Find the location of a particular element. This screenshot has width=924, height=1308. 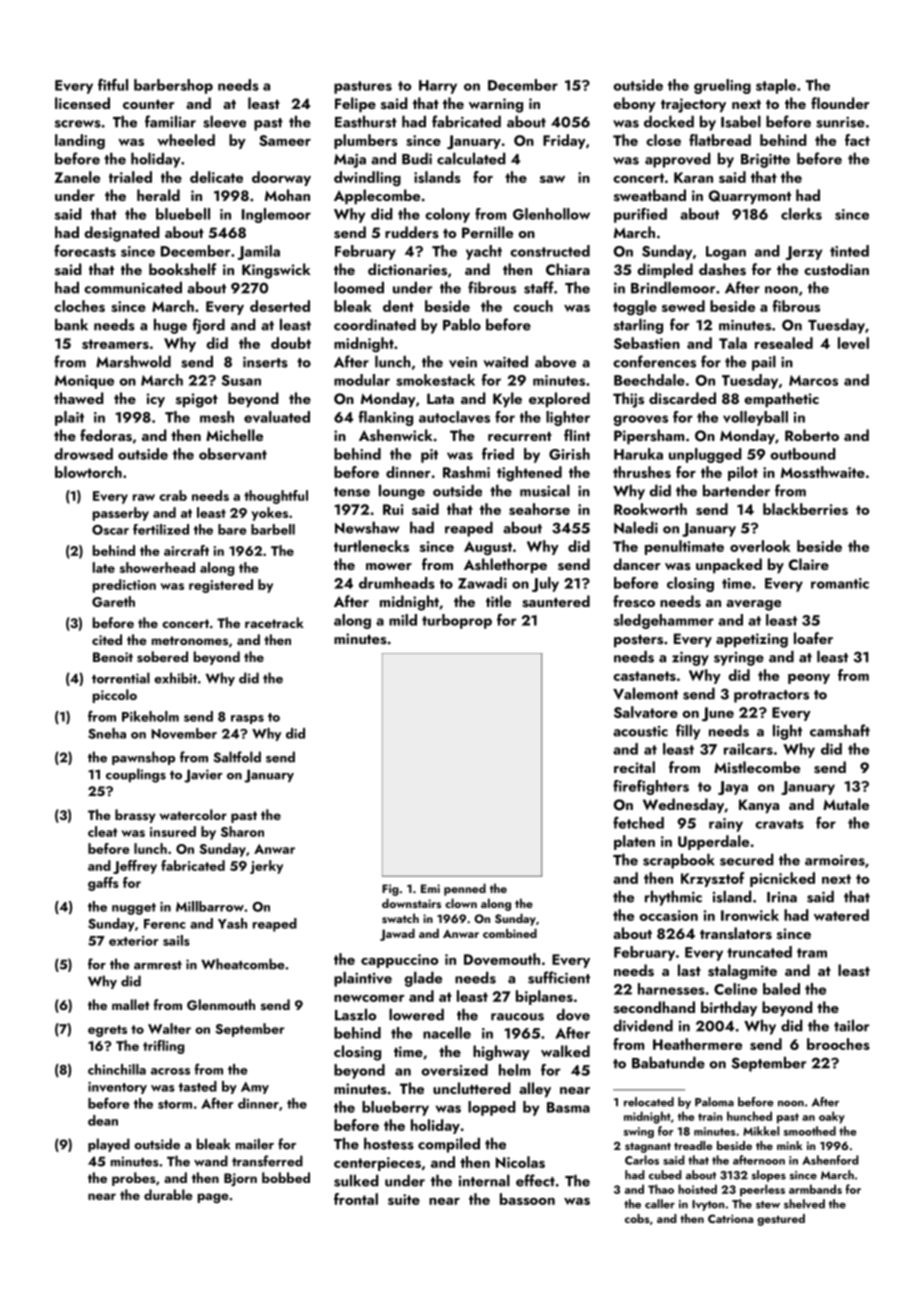

huge is located at coordinates (170, 326).
